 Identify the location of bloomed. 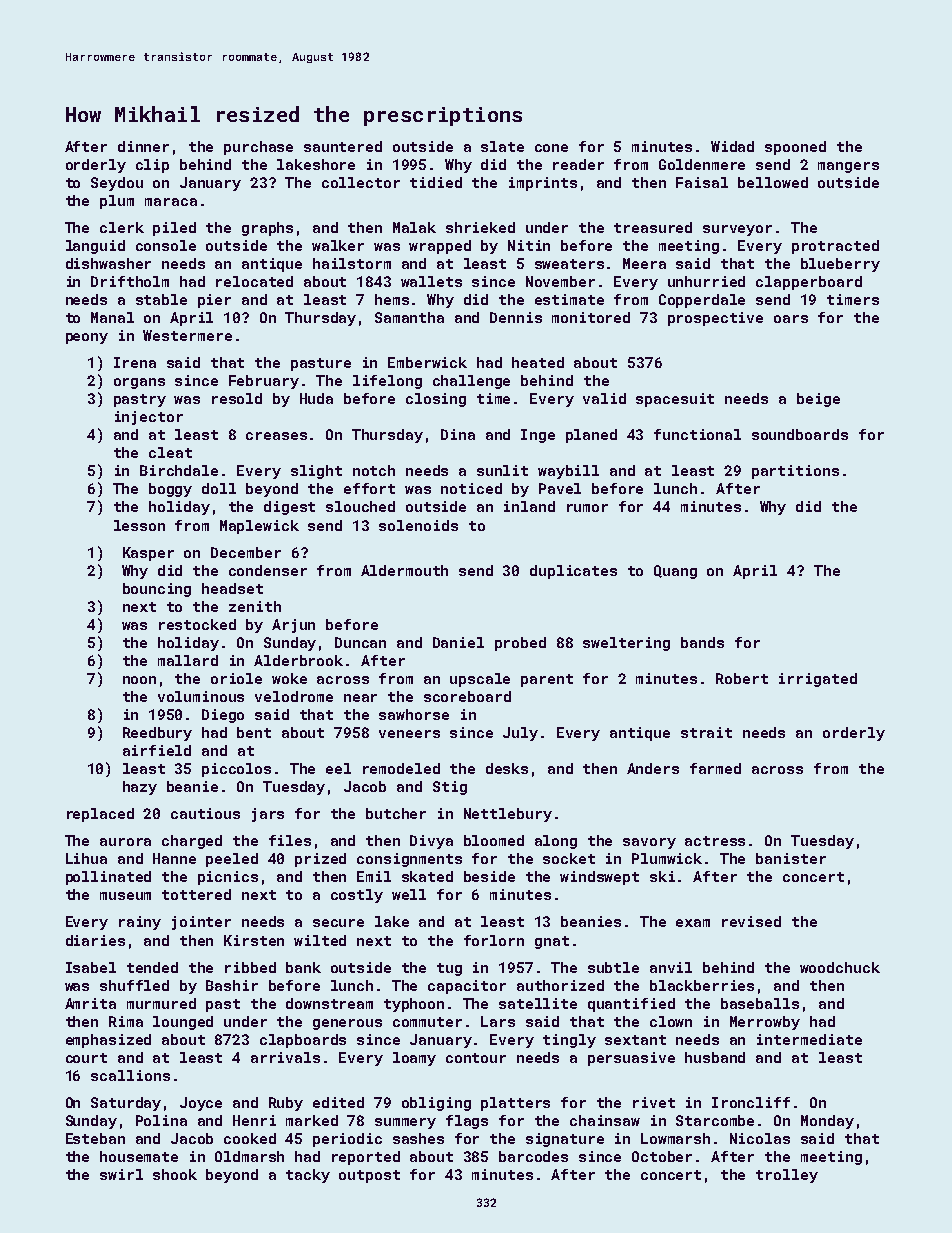
(494, 840).
